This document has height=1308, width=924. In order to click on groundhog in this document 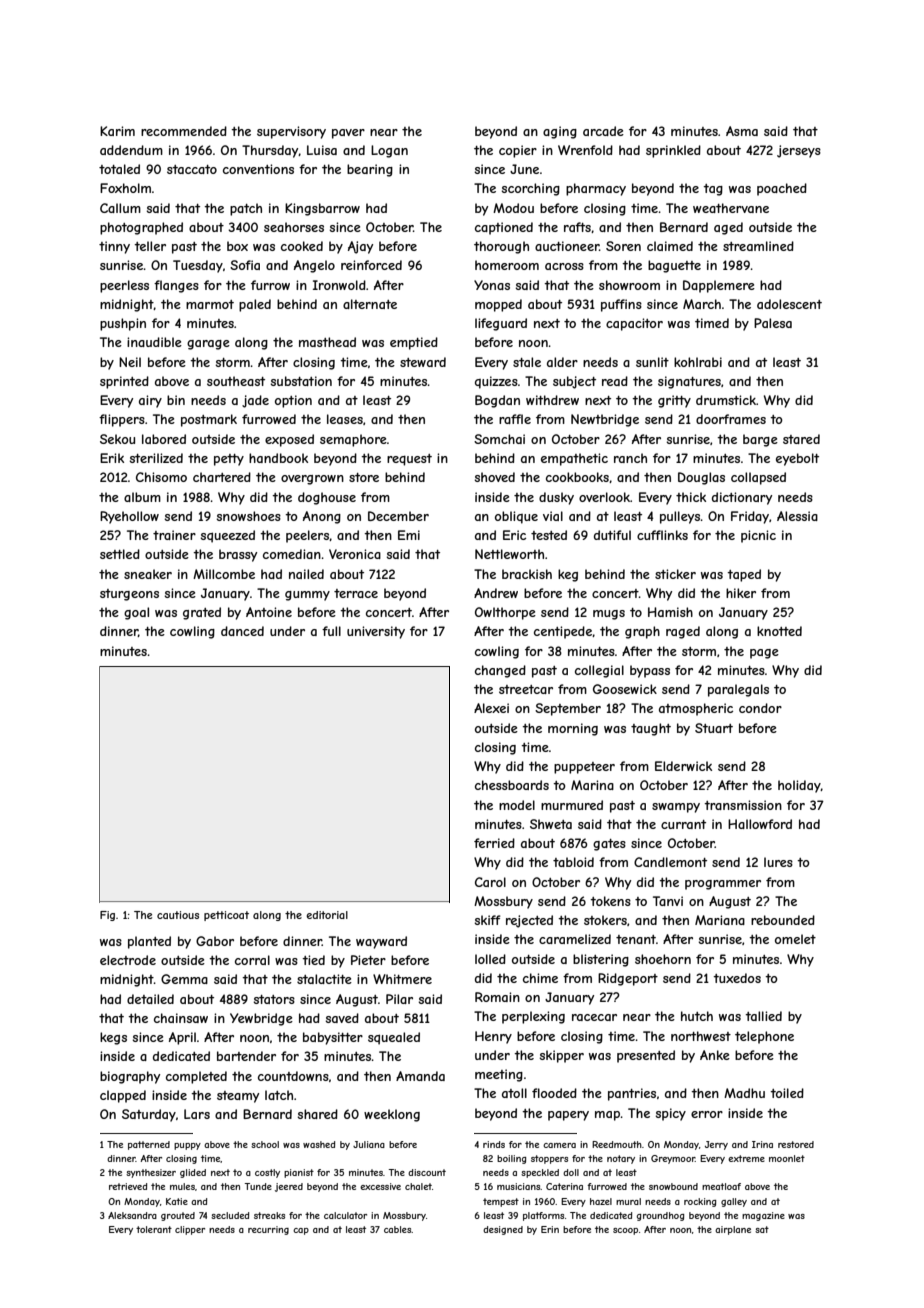, I will do `click(660, 1216)`.
